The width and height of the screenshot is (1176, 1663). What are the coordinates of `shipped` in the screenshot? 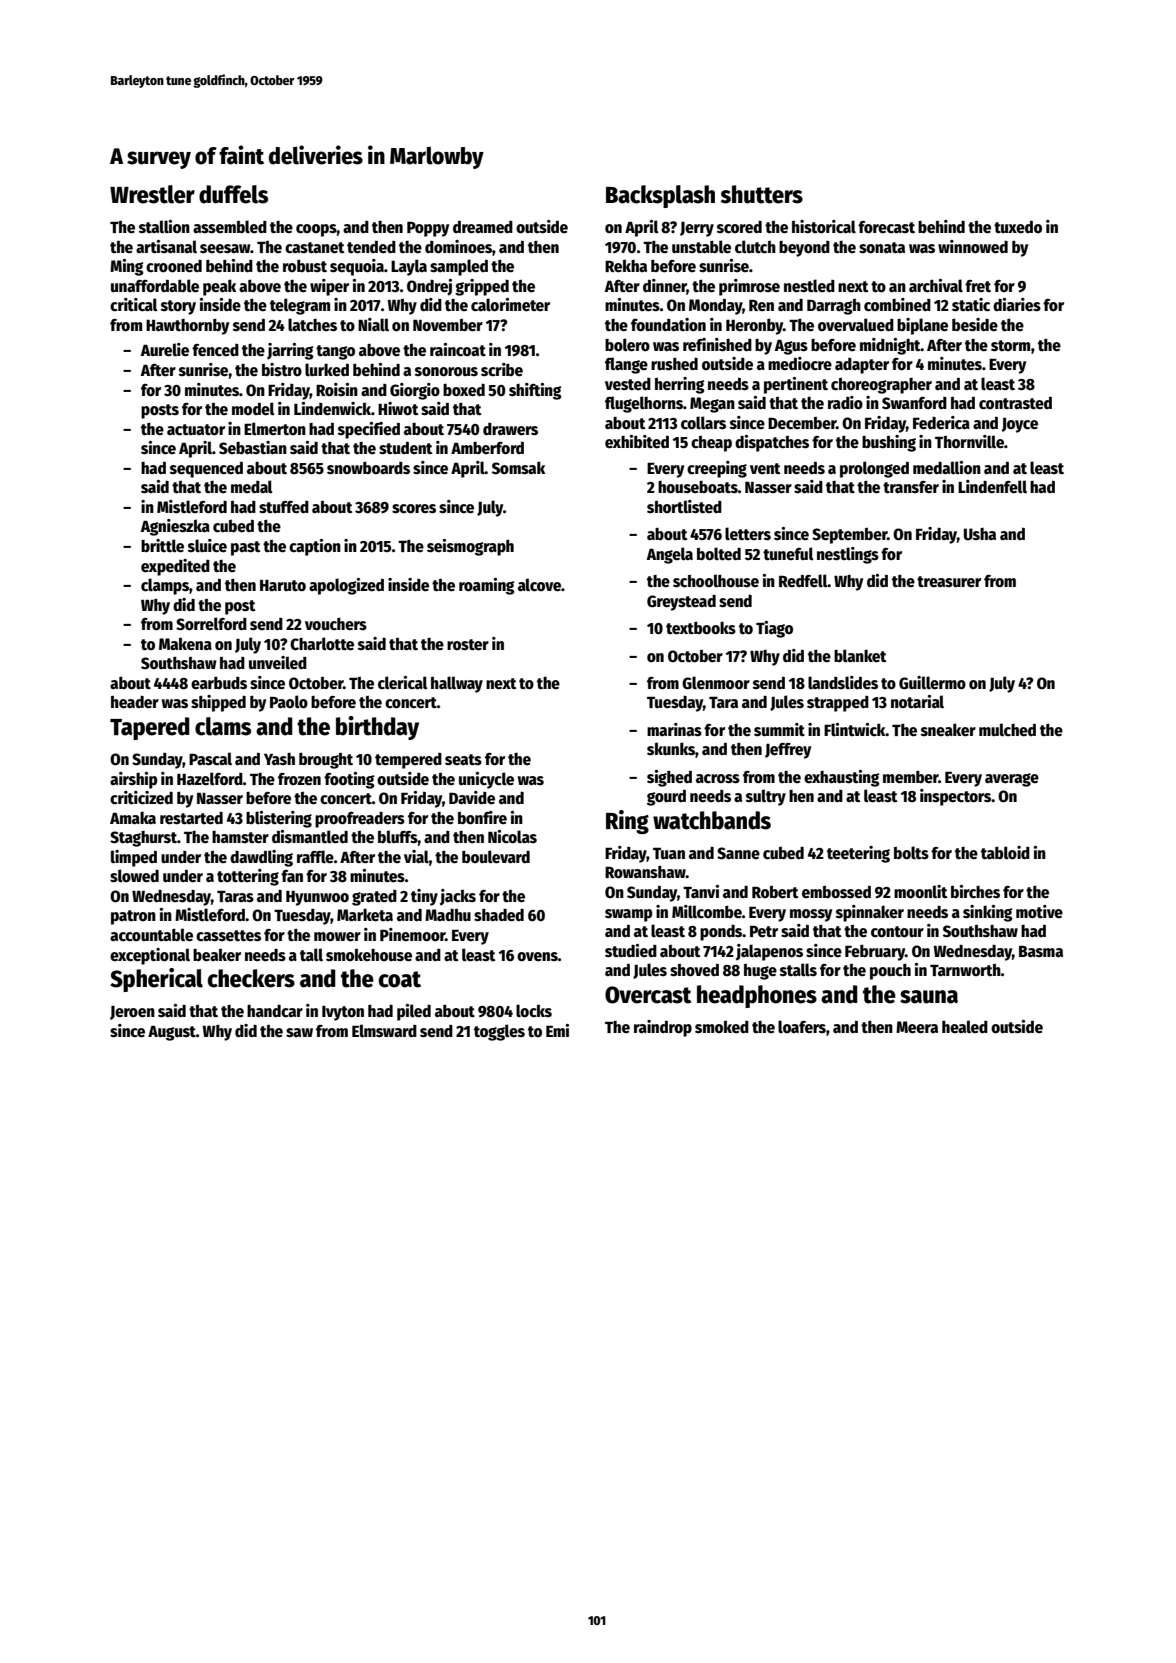 It's located at (218, 703).
